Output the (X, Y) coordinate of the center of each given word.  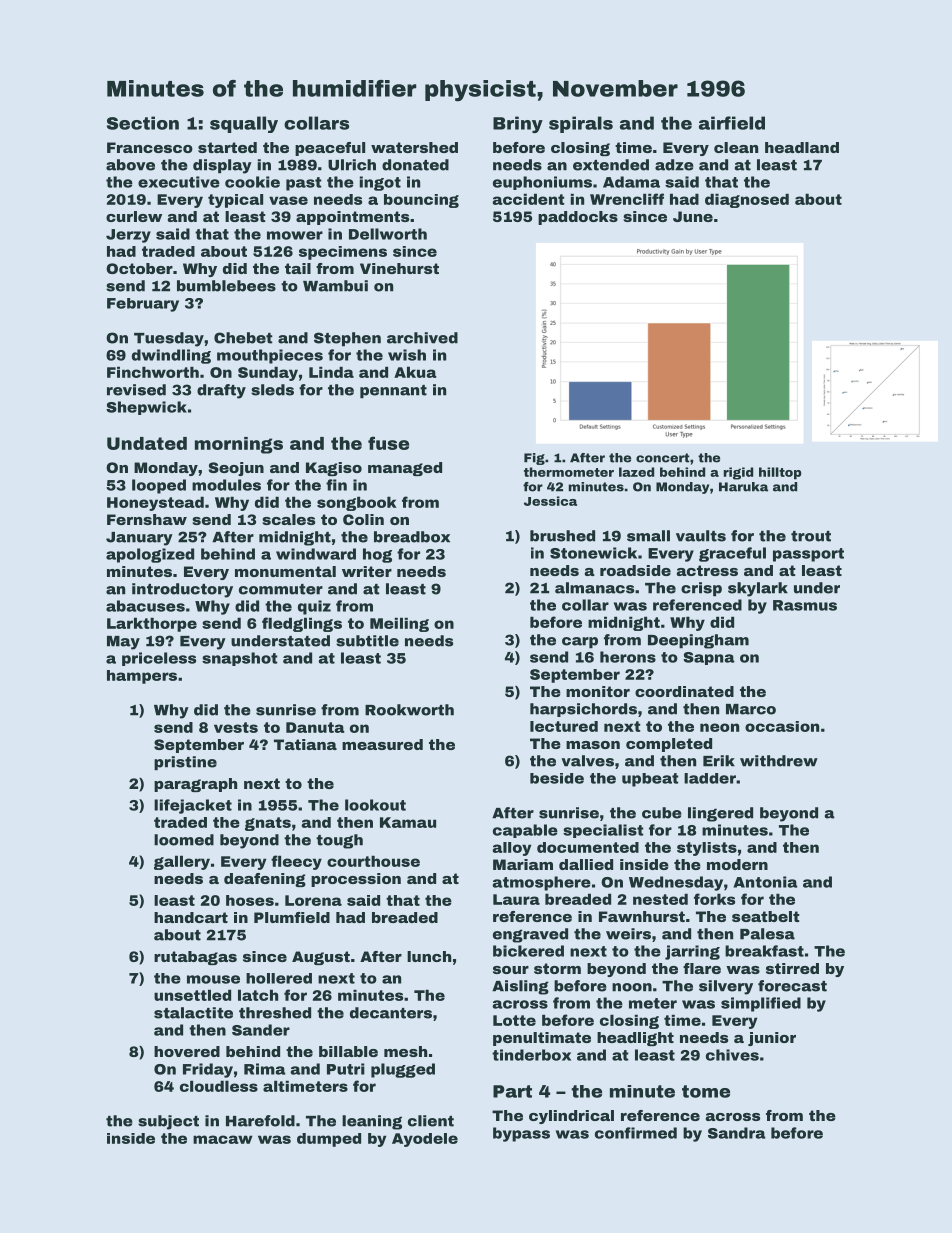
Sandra (737, 1133)
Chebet (243, 338)
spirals (581, 124)
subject (168, 1122)
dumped (329, 1140)
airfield (732, 123)
